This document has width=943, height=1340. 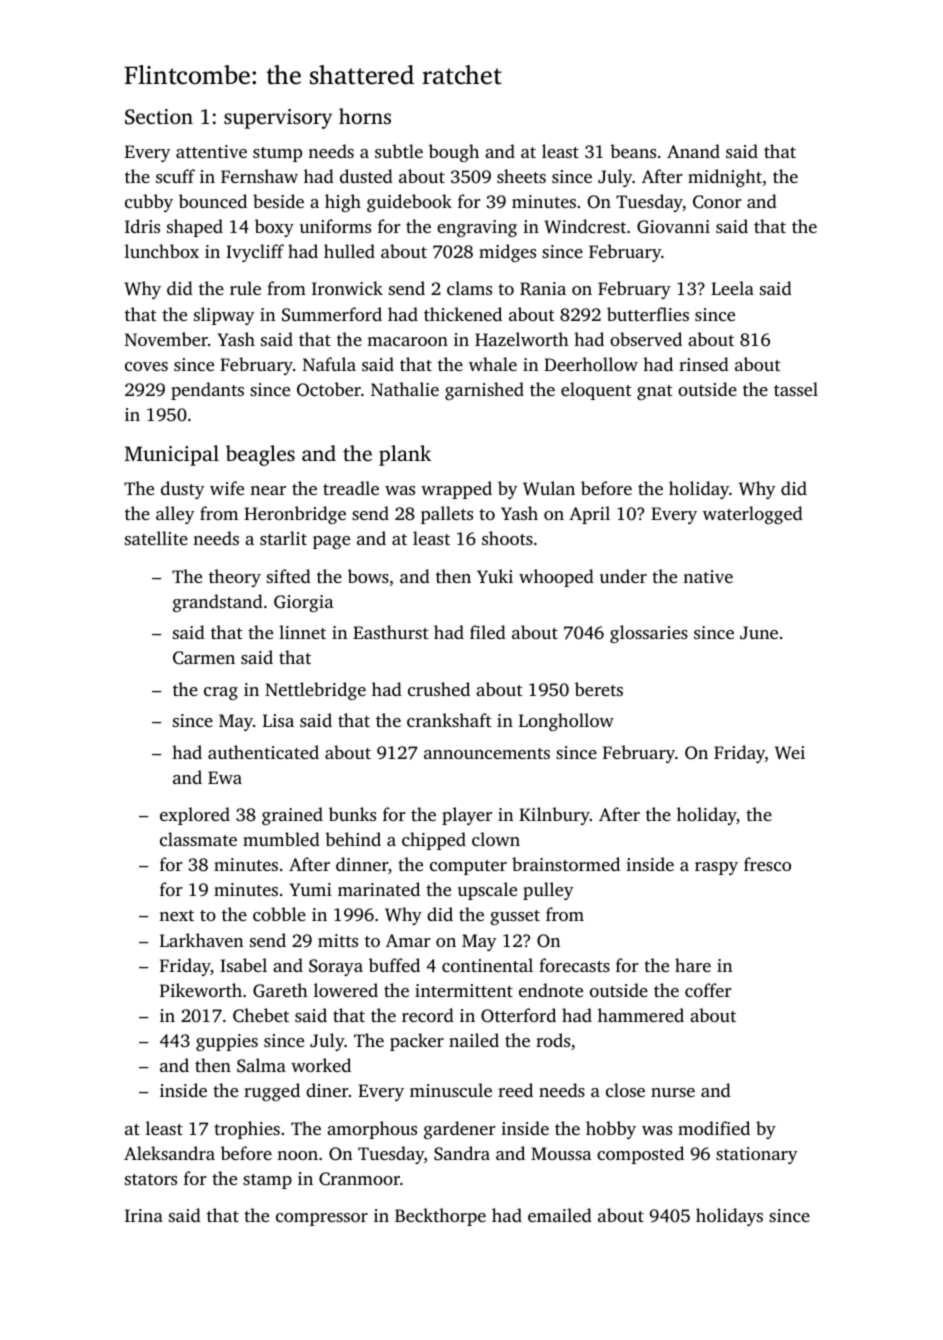 I want to click on guppies, so click(x=227, y=1042).
